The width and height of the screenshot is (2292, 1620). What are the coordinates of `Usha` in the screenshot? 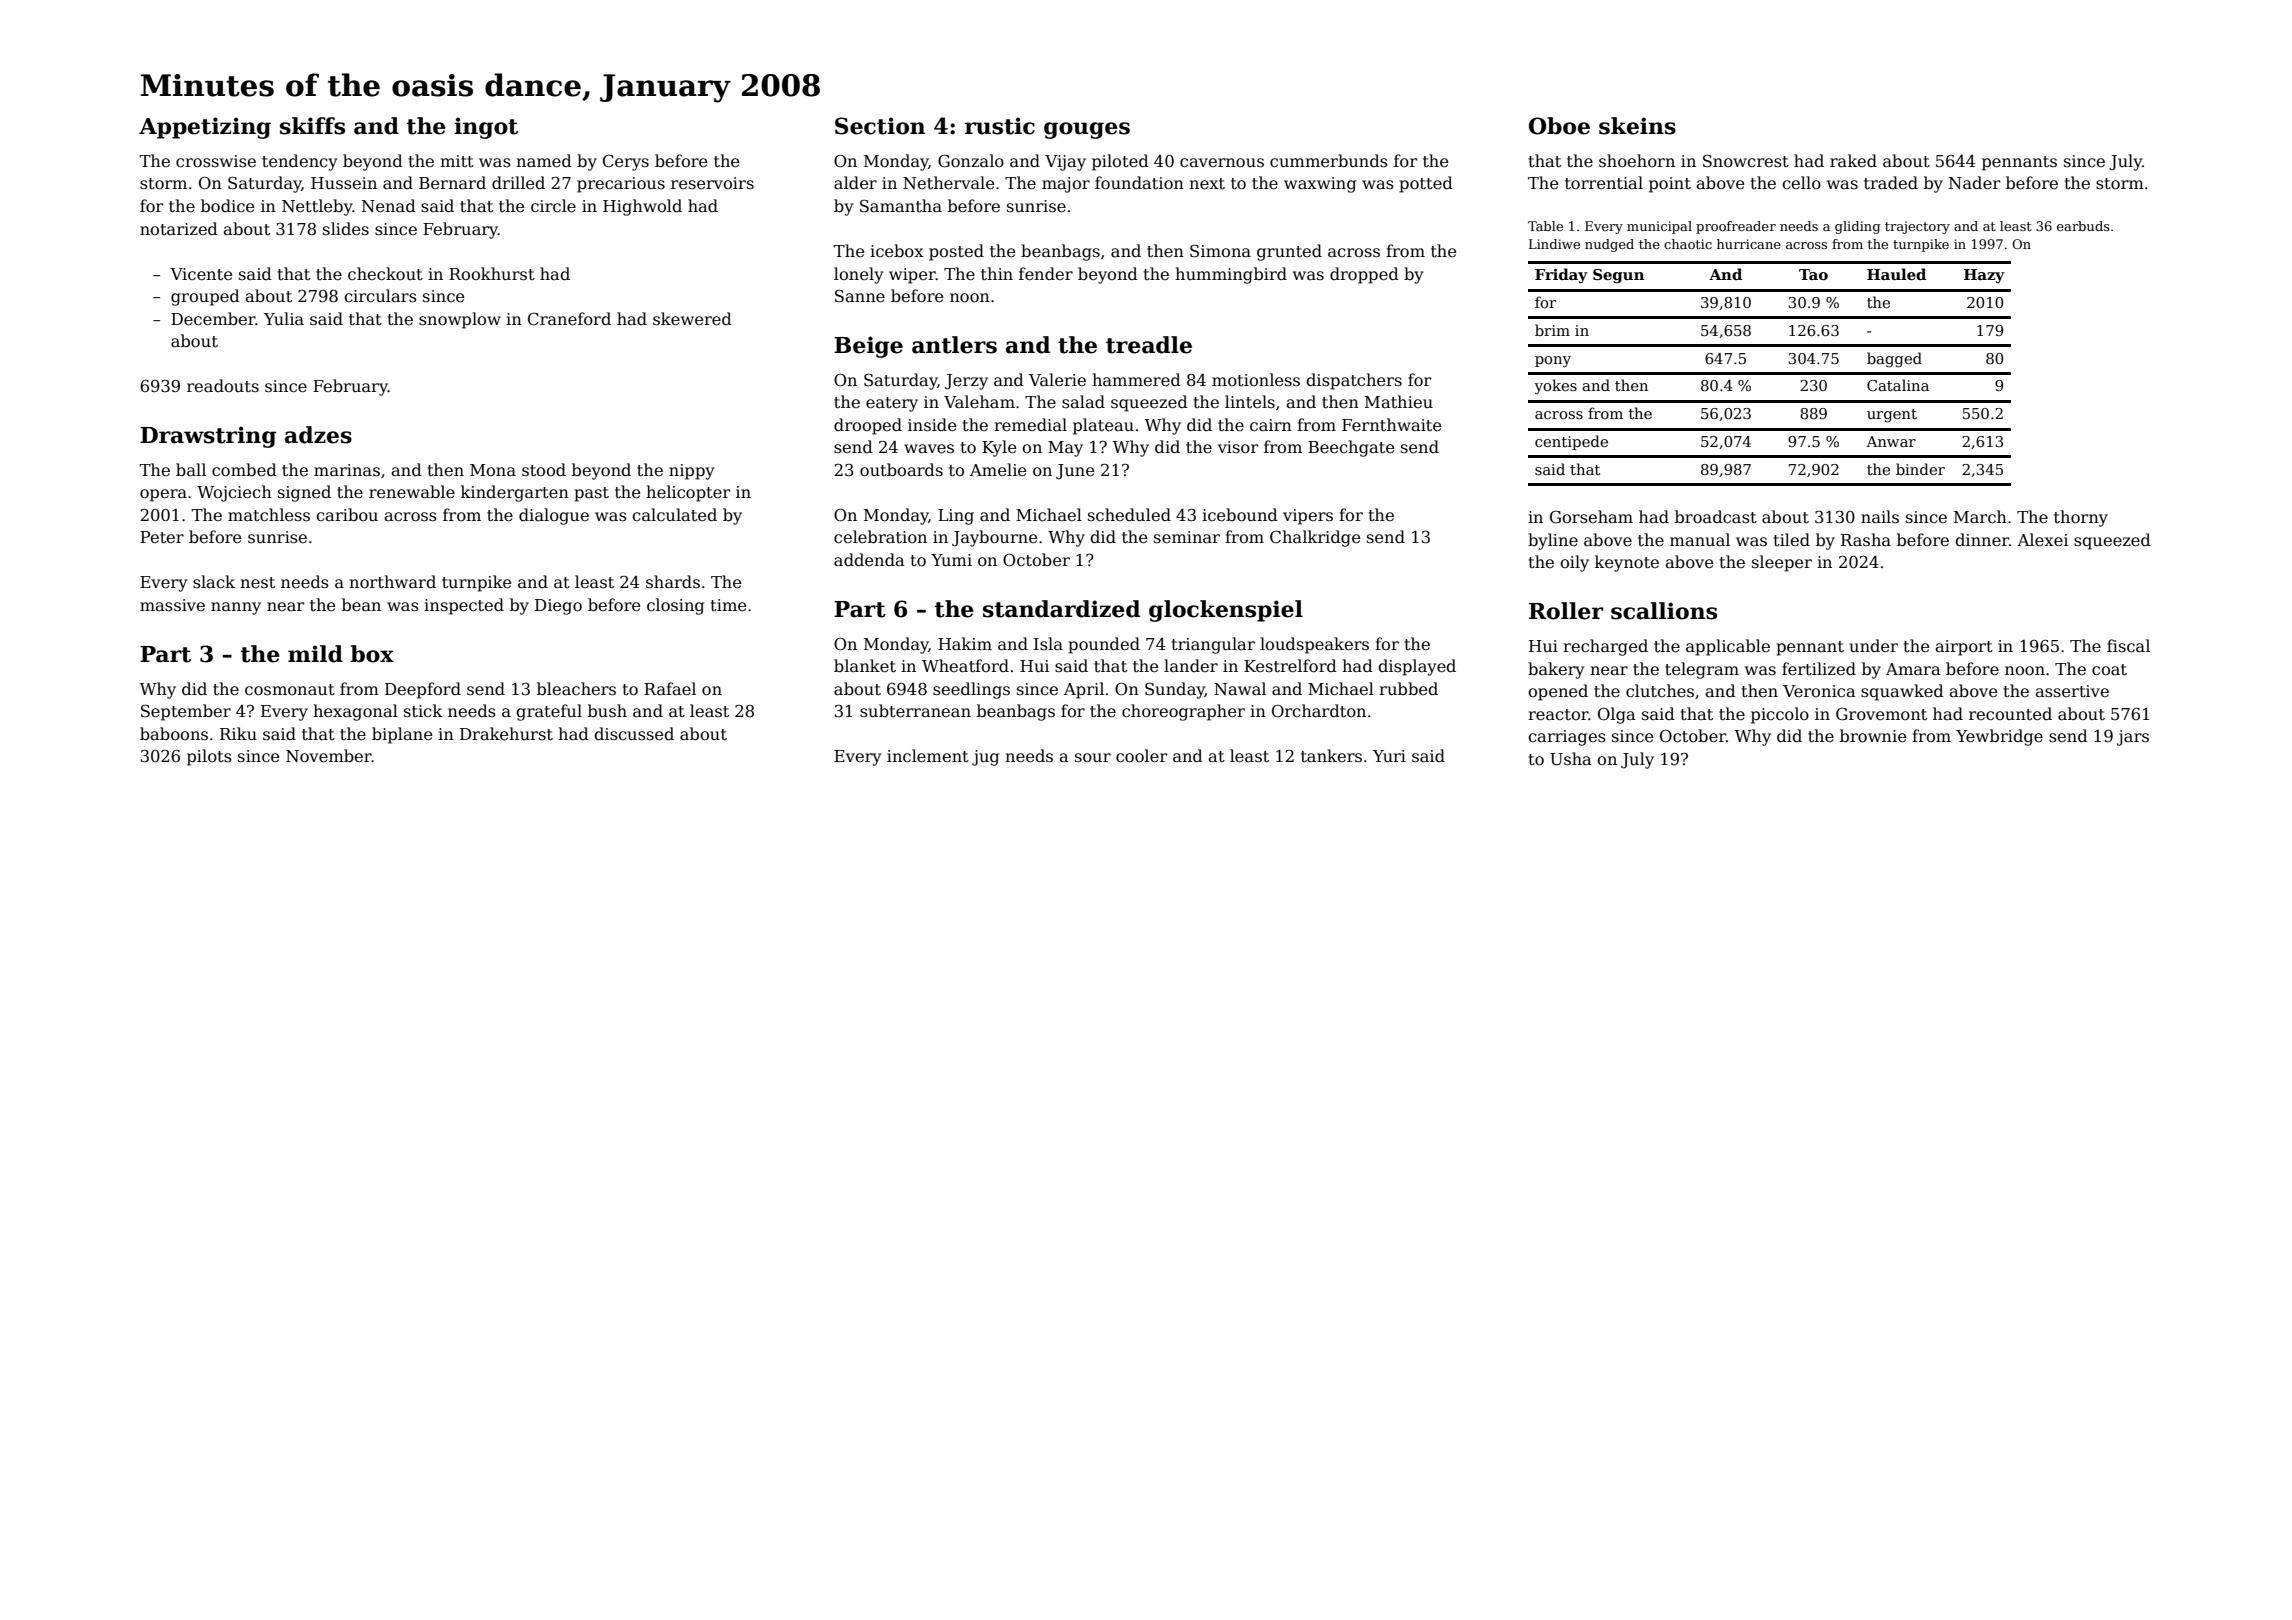 It's located at (1571, 759).
